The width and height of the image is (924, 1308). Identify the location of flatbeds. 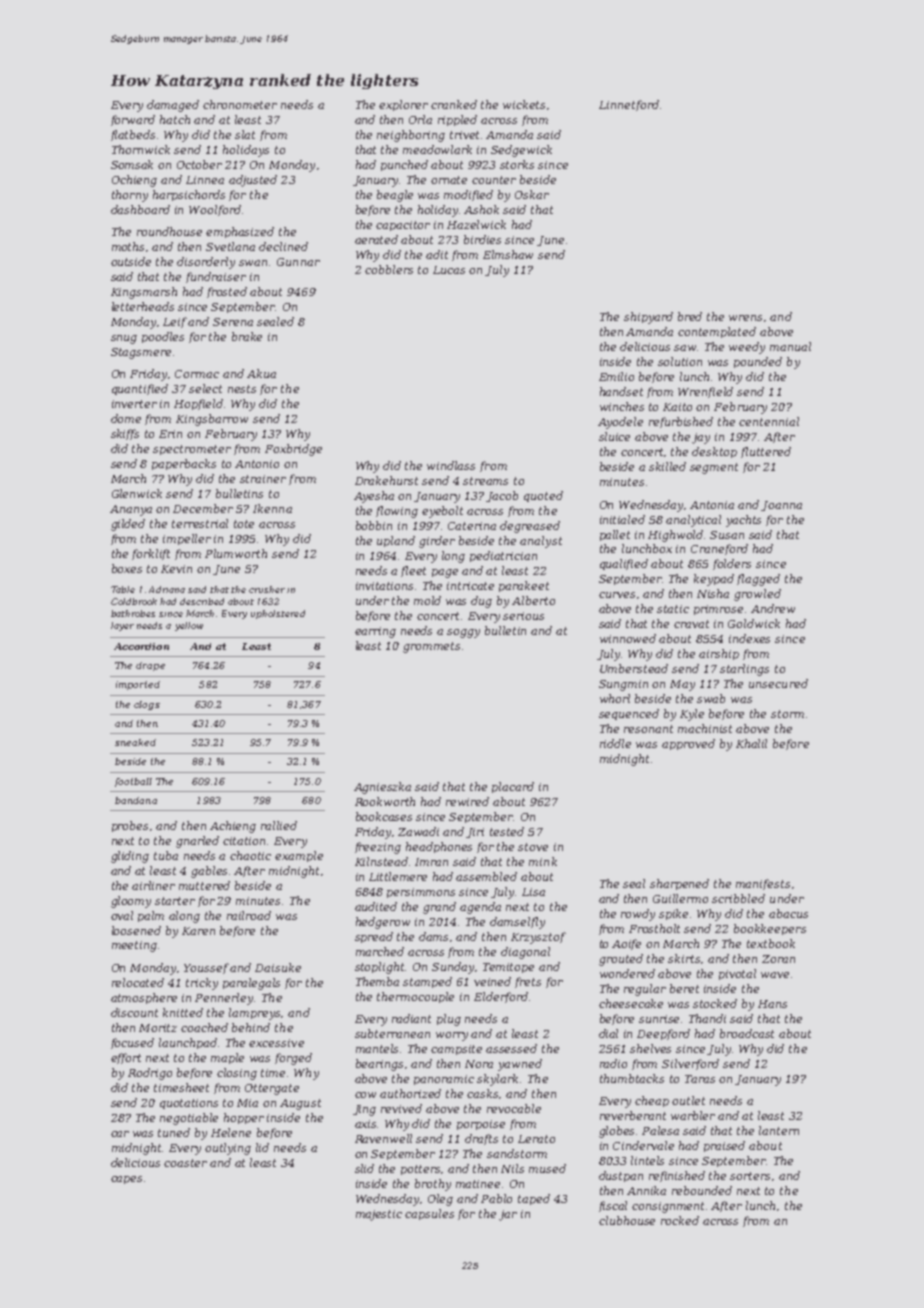
(133, 135).
